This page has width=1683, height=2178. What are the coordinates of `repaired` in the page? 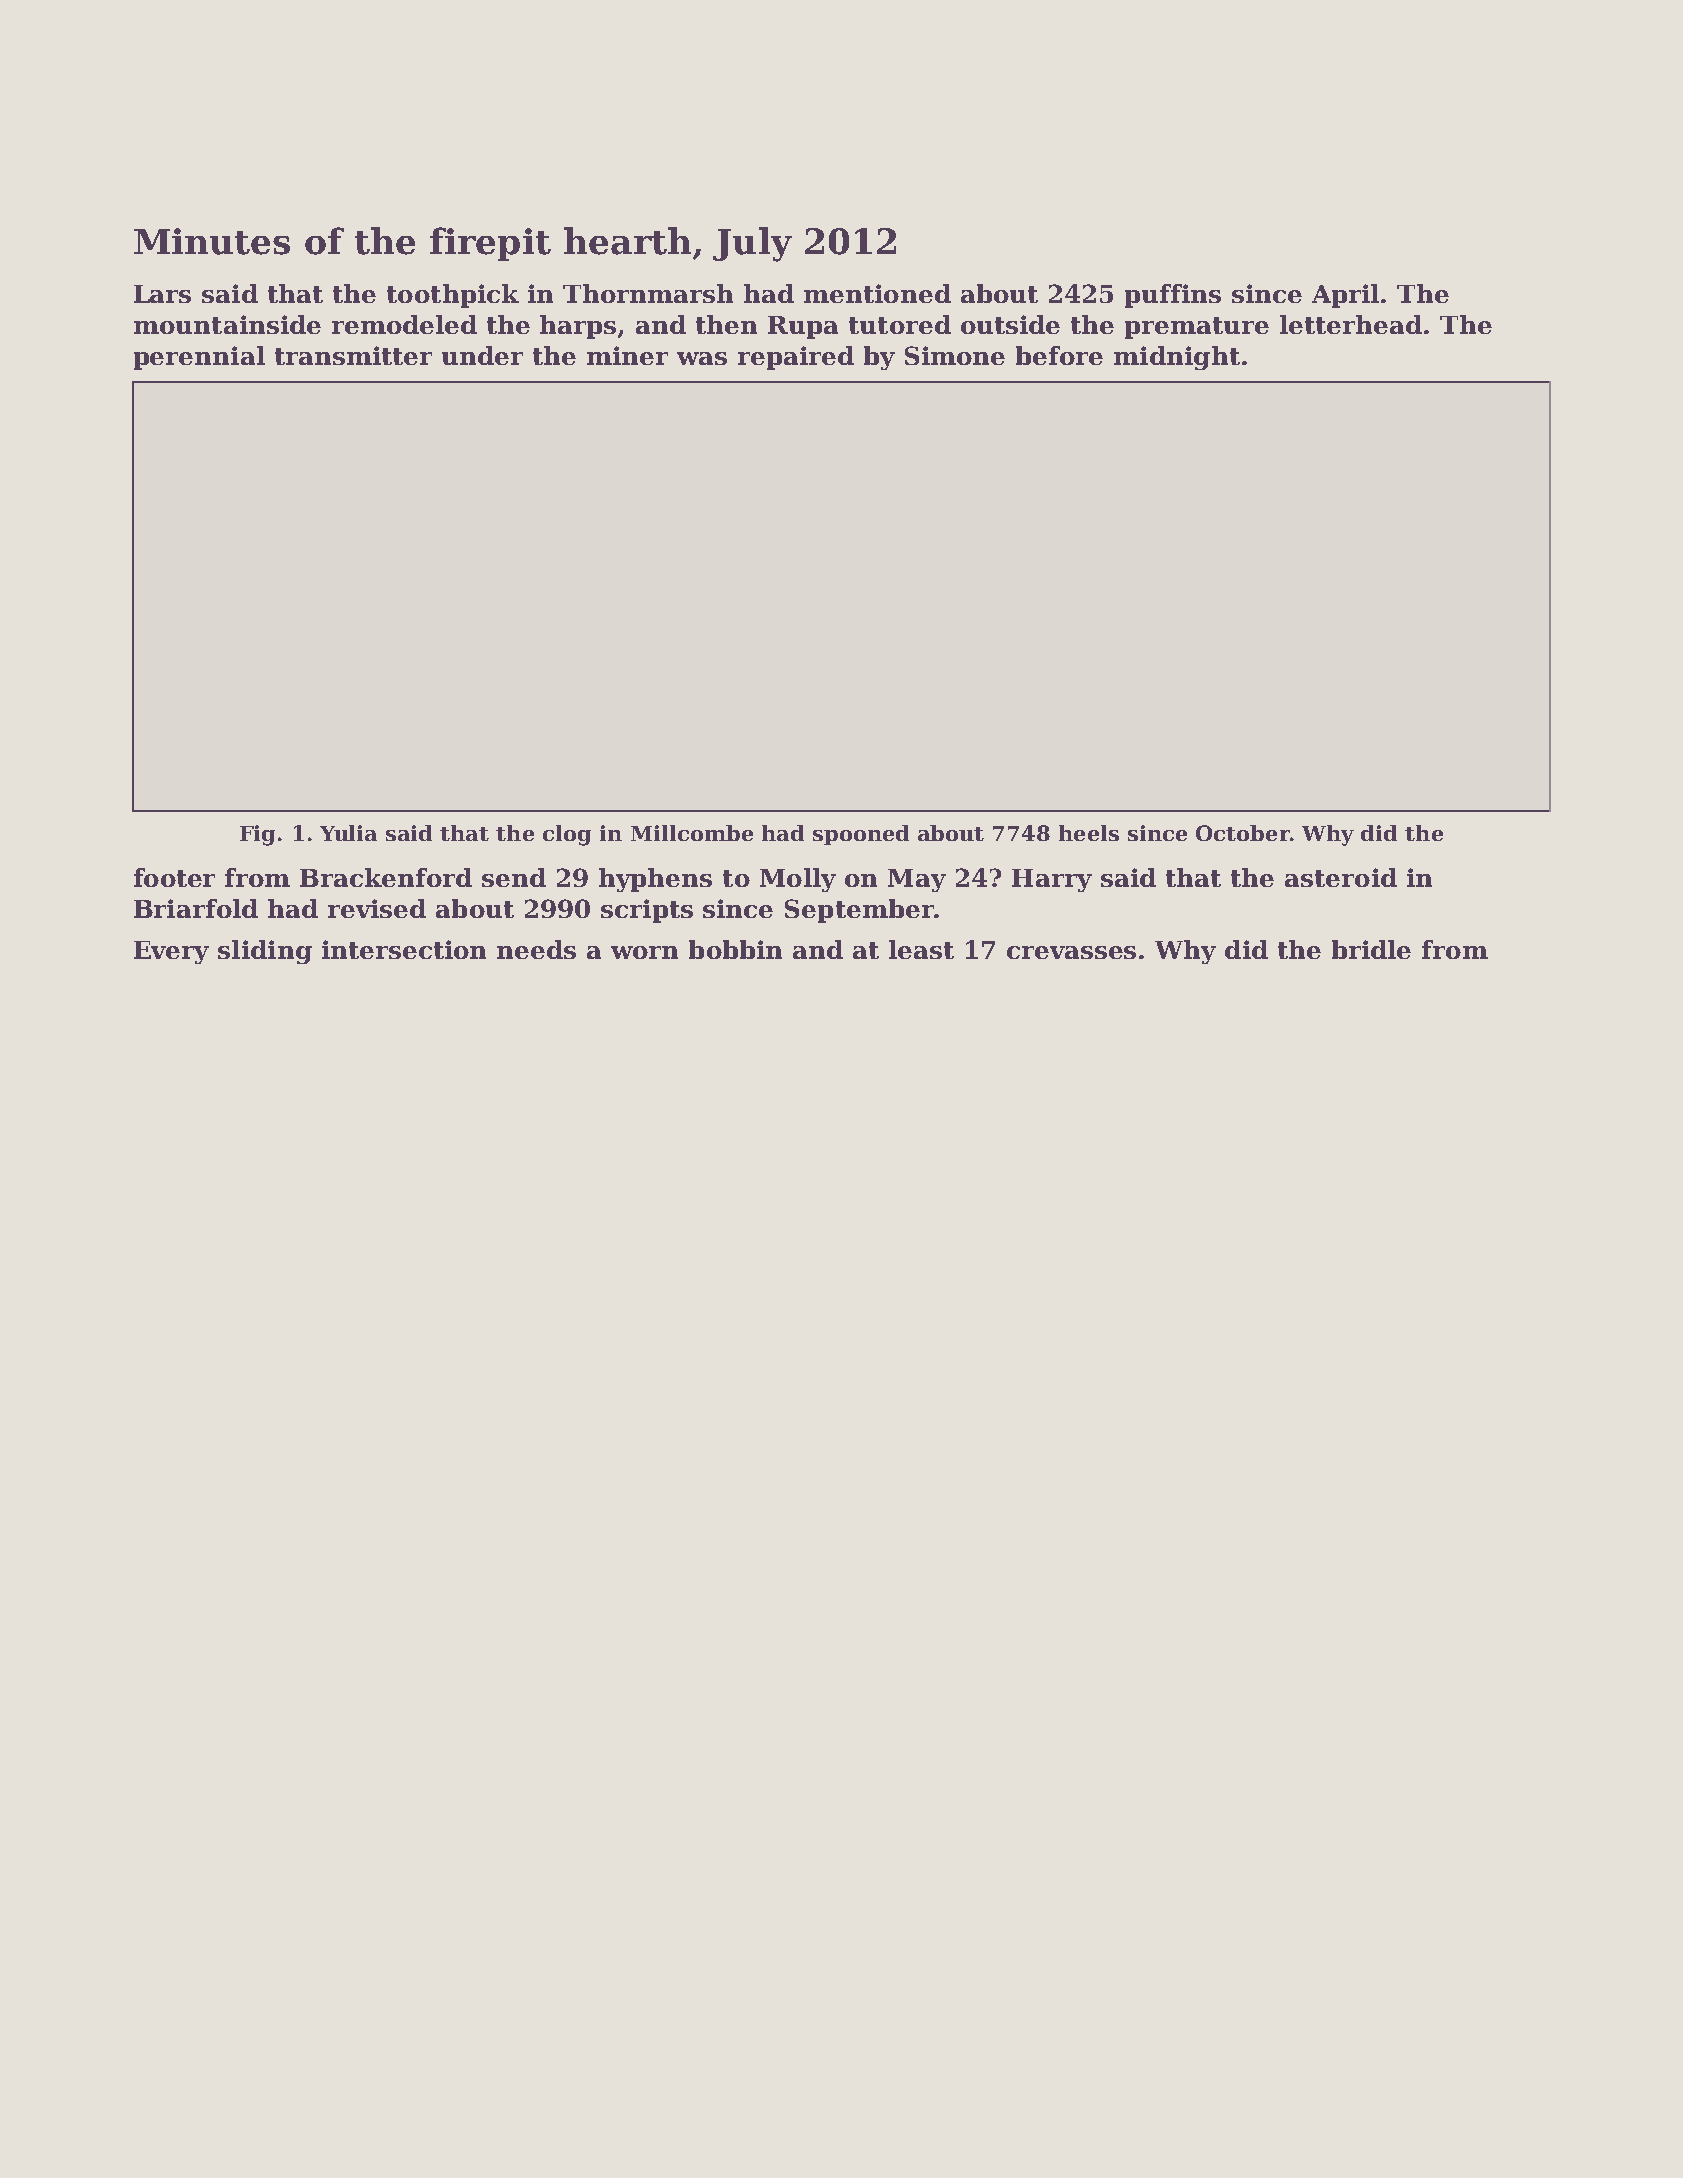 It's located at (796, 358).
